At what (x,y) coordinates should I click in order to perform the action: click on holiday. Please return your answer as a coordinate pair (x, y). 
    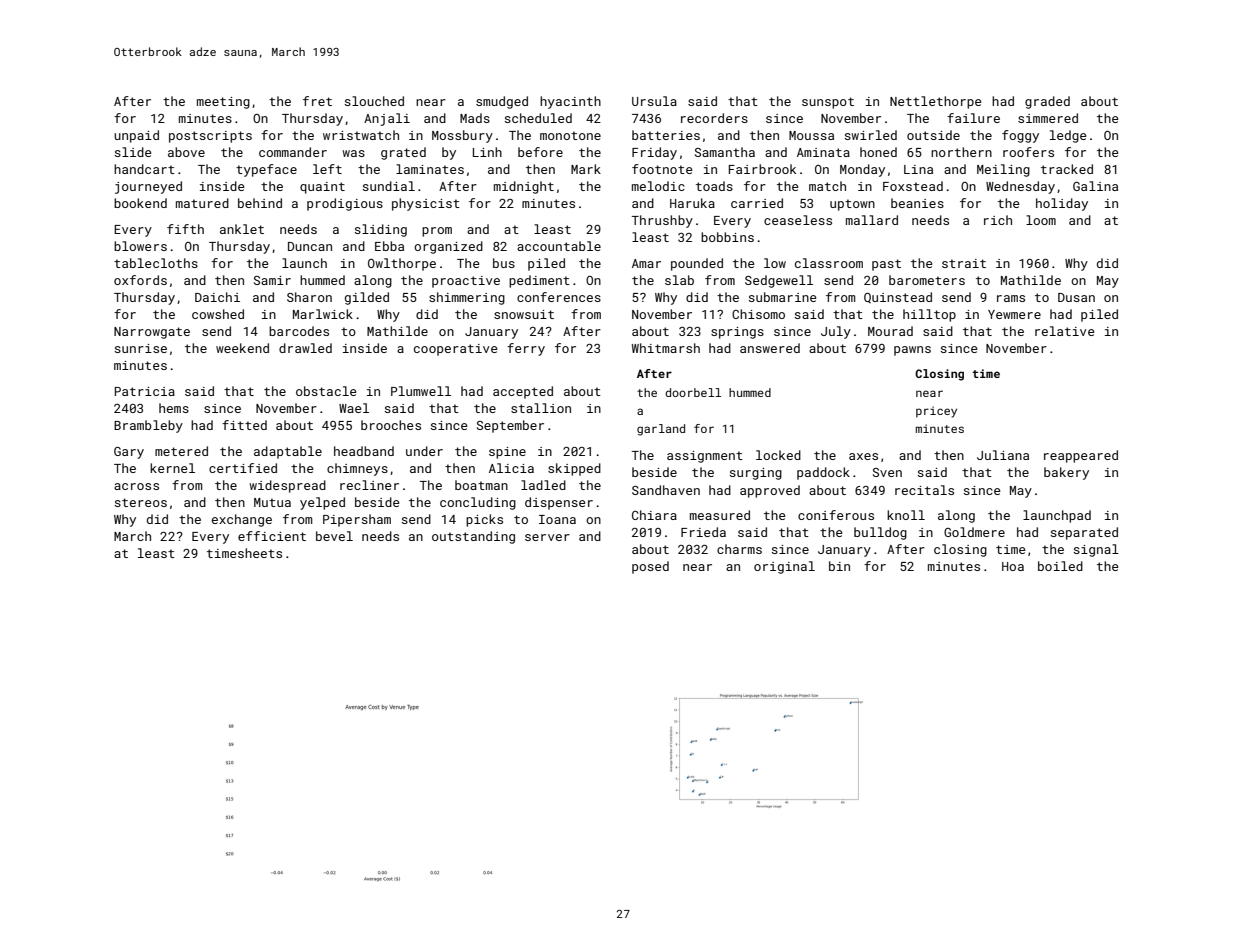
    Looking at the image, I should click on (1062, 204).
